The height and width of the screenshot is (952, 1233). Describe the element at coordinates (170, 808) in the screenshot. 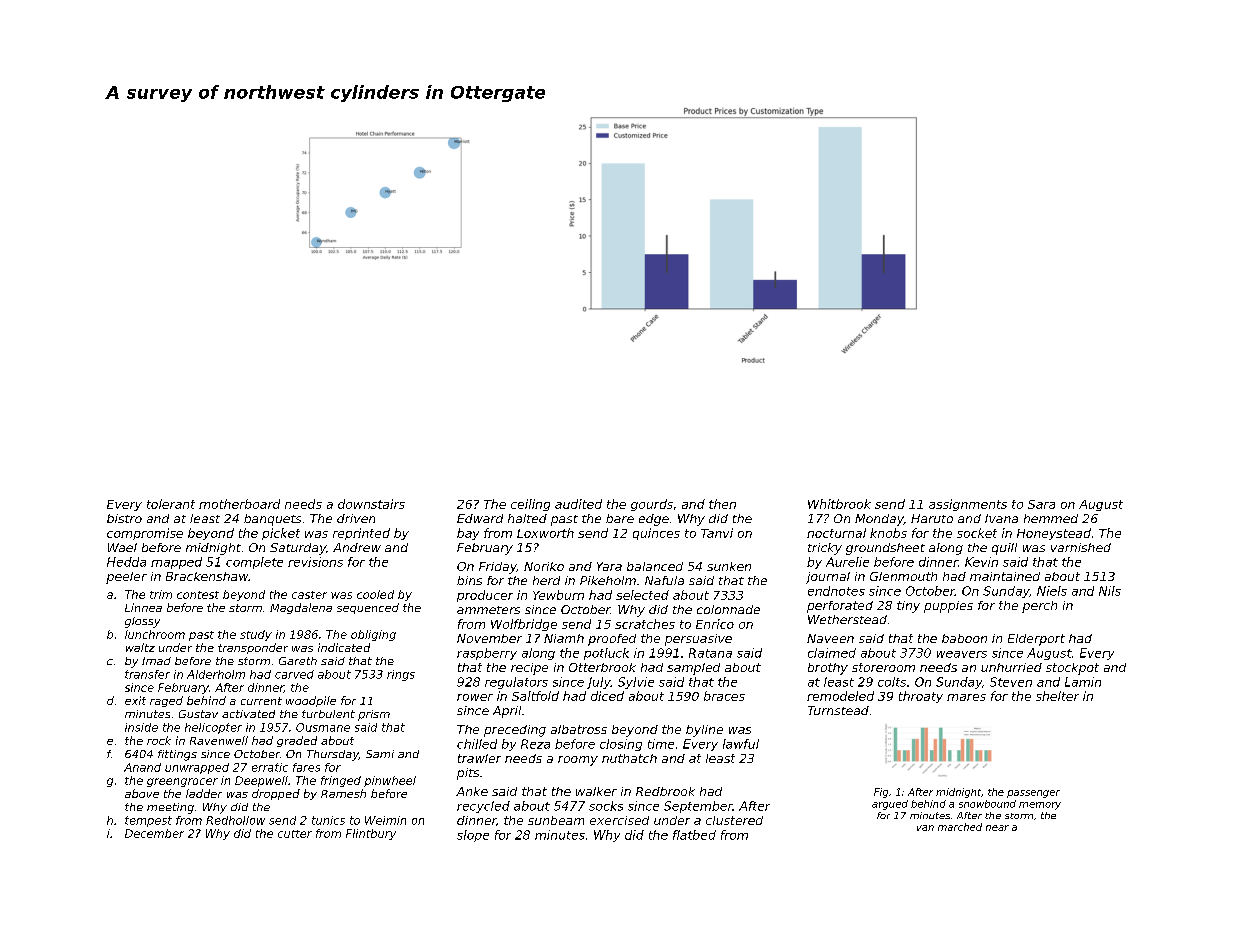

I see `meeting` at that location.
